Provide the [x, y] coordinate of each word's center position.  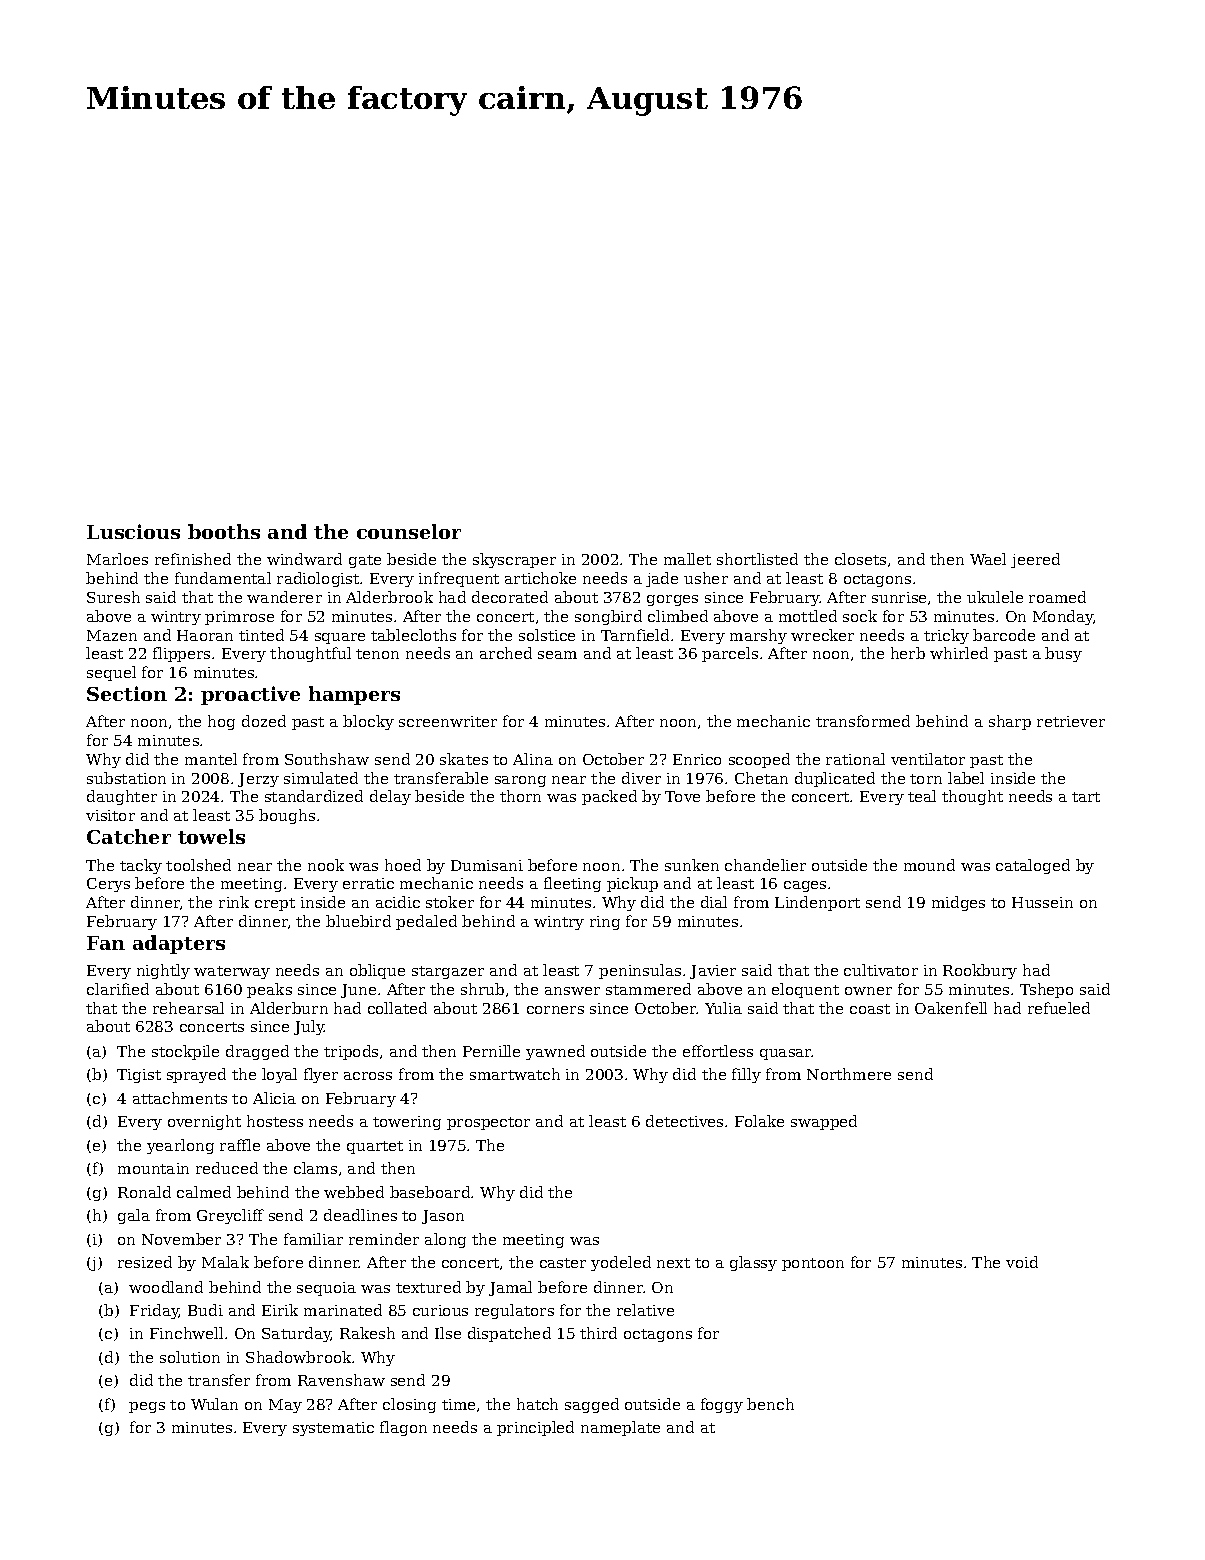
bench [770, 1404]
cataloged [1033, 866]
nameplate [620, 1428]
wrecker [822, 635]
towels [211, 836]
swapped [824, 1122]
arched [506, 653]
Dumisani [487, 865]
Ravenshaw [341, 1380]
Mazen [112, 635]
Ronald [144, 1192]
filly [746, 1075]
